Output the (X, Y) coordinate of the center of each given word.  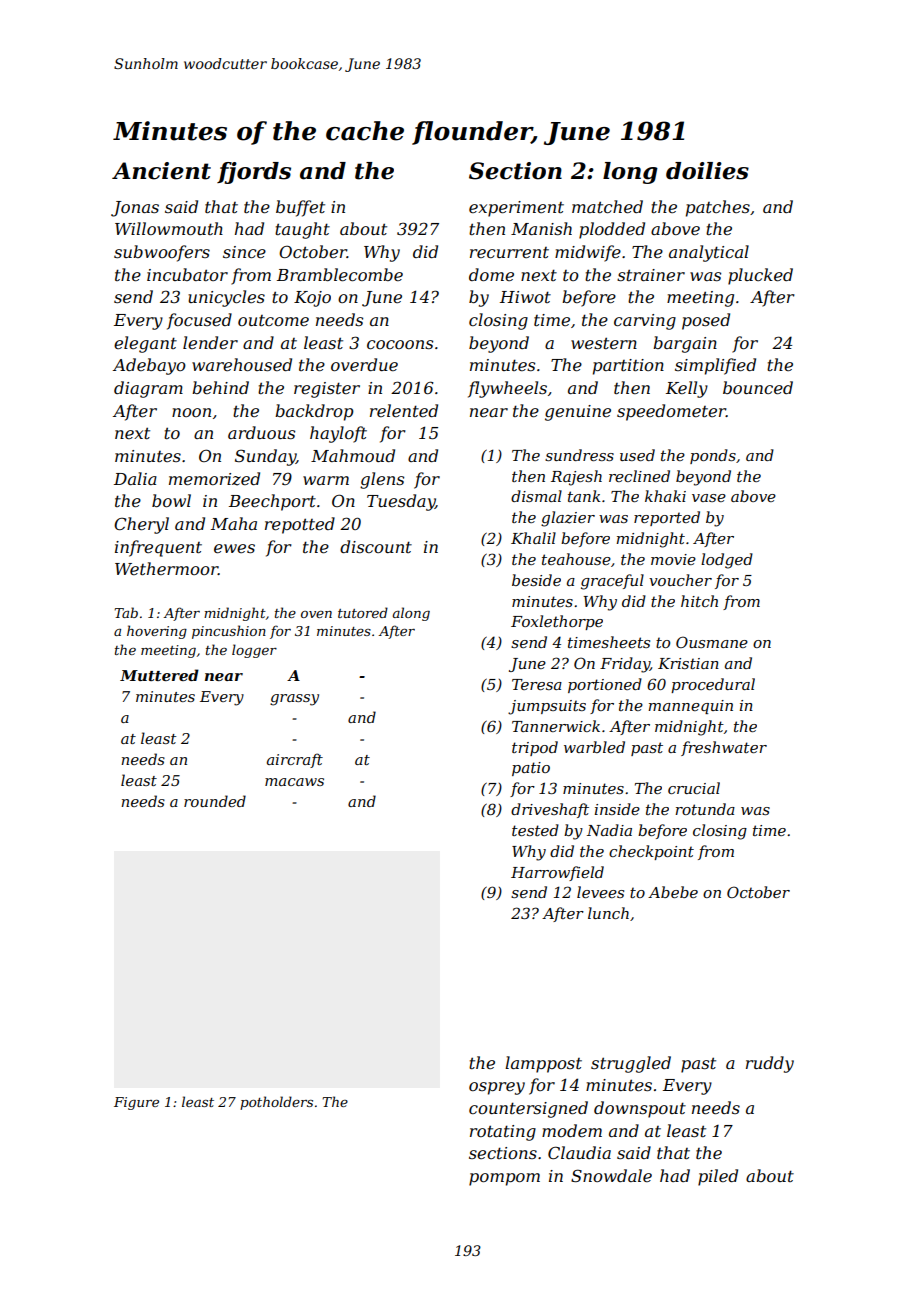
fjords (254, 173)
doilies (707, 171)
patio (531, 769)
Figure (136, 1103)
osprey (497, 1088)
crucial (694, 788)
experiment (516, 209)
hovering (157, 632)
